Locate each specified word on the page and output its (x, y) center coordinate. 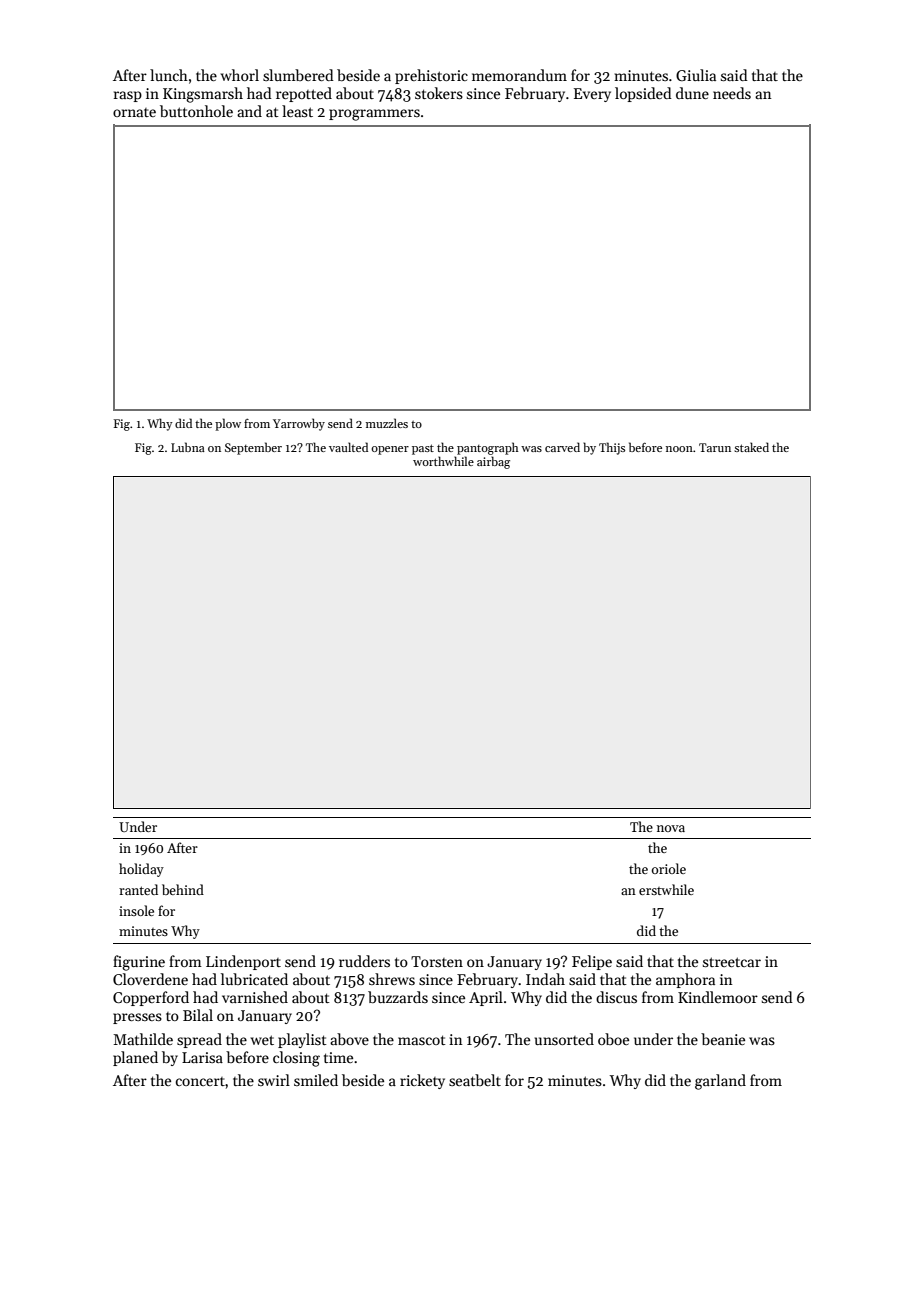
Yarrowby (299, 424)
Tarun (715, 447)
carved (562, 447)
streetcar (732, 962)
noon (679, 449)
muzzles (387, 423)
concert (200, 1081)
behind (183, 889)
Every (592, 95)
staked (751, 447)
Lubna (188, 447)
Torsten (437, 961)
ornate (134, 112)
